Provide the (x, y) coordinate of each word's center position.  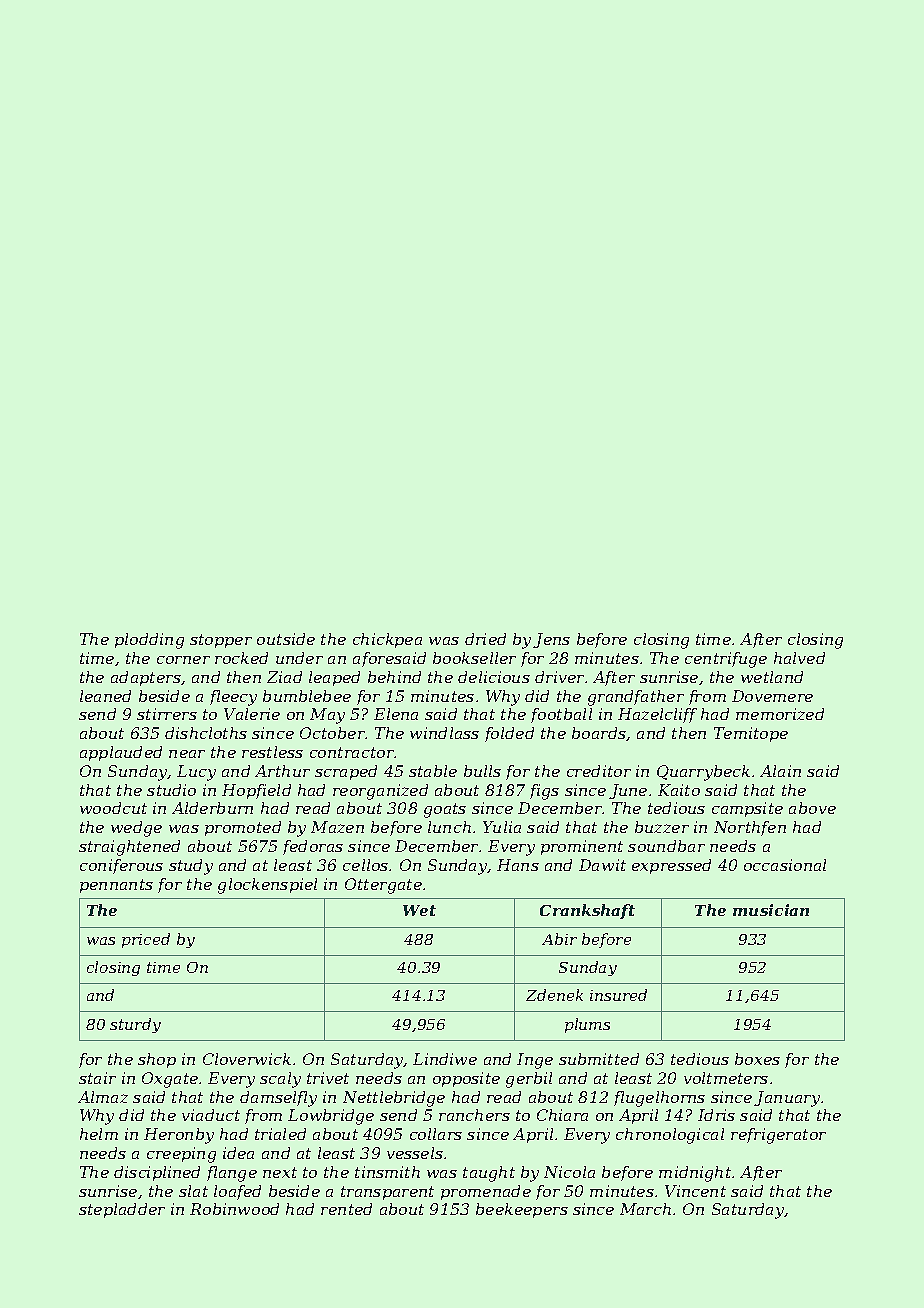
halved (799, 658)
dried (485, 639)
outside (286, 639)
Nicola (569, 1172)
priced (146, 940)
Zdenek (554, 995)
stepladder (122, 1210)
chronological (670, 1136)
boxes (757, 1059)
